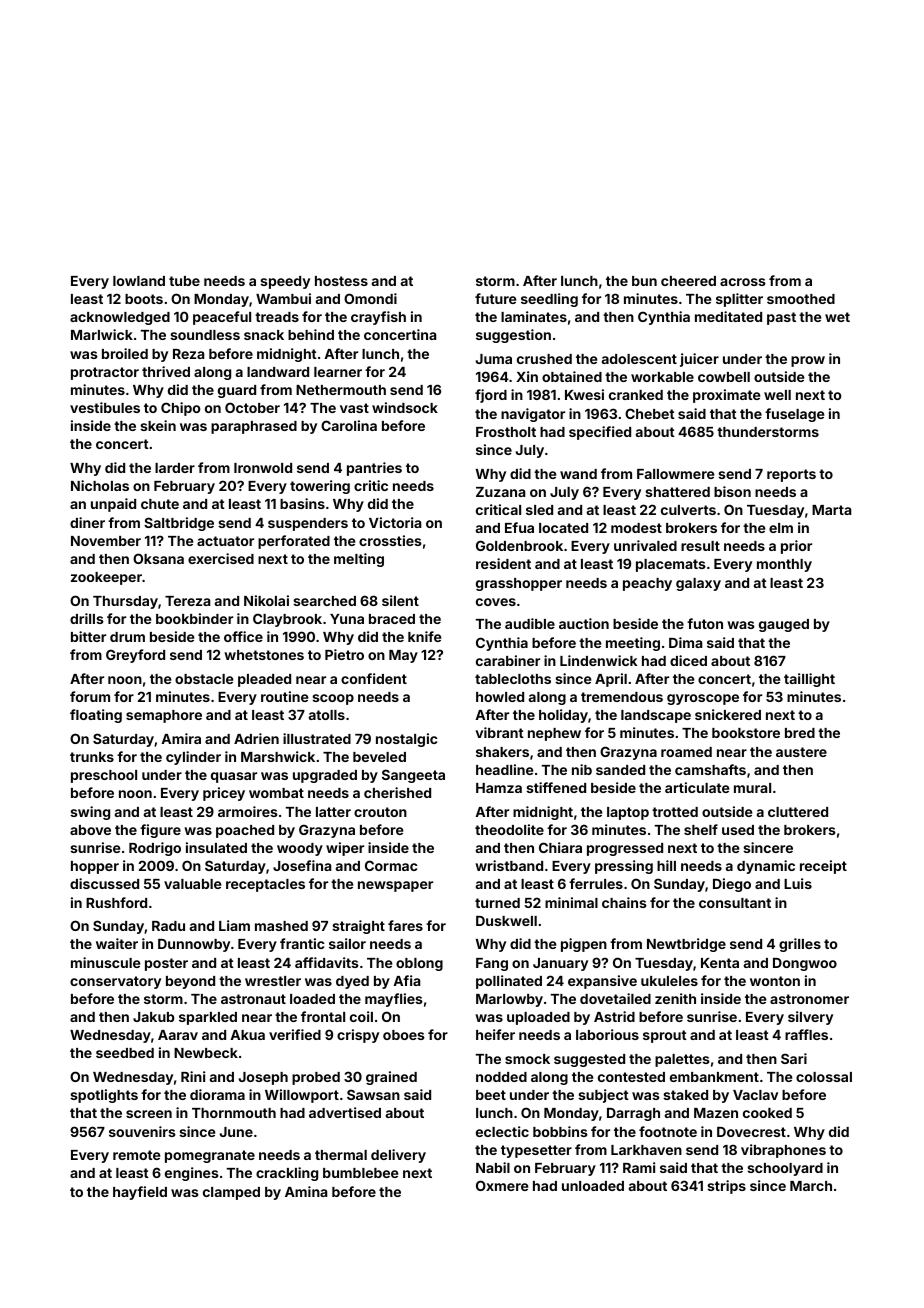 Image resolution: width=924 pixels, height=1308 pixels. What do you see at coordinates (784, 565) in the screenshot?
I see `monthly` at bounding box center [784, 565].
